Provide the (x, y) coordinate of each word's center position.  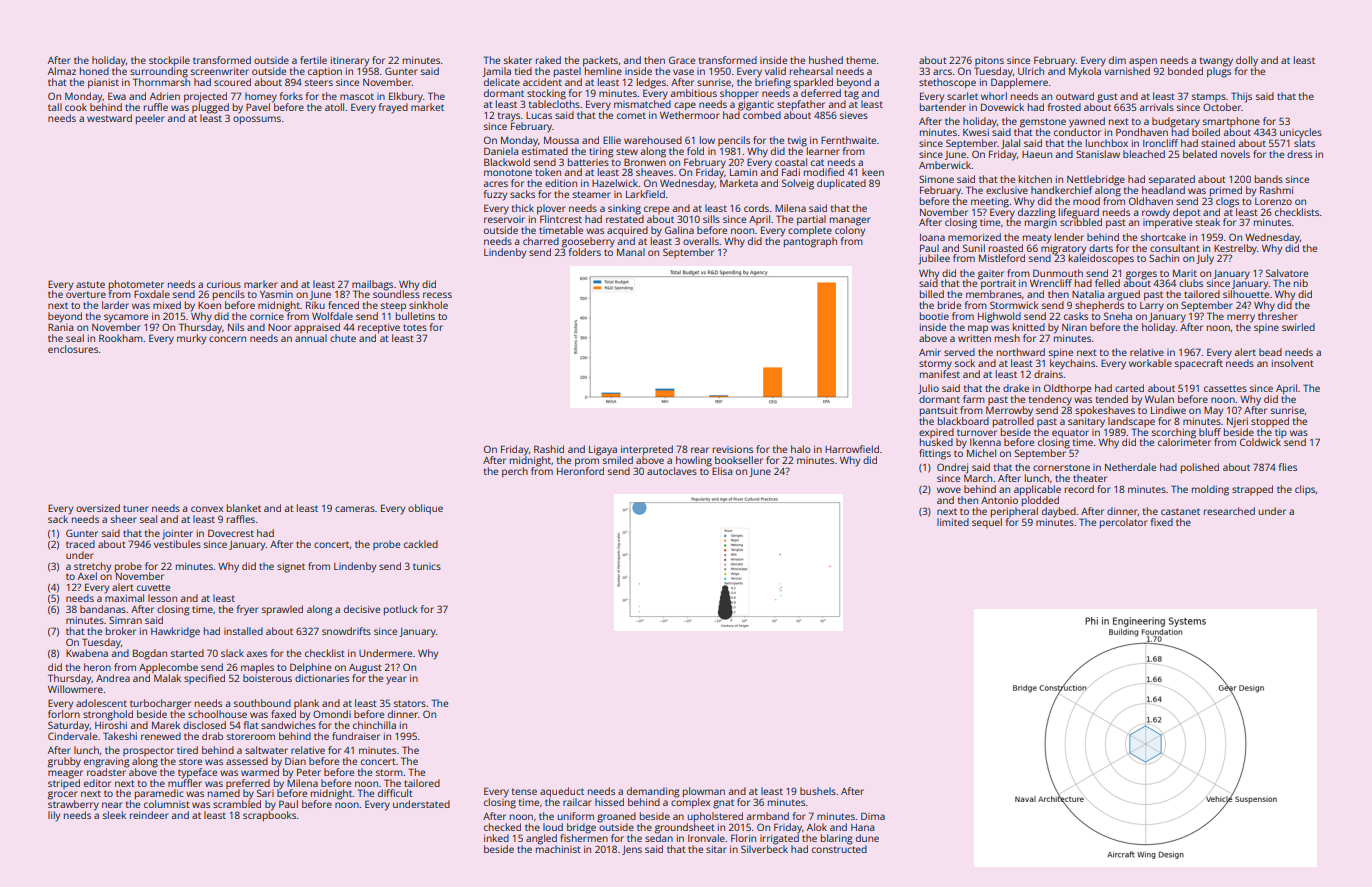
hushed (826, 60)
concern (227, 339)
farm (974, 399)
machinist (558, 848)
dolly (1247, 61)
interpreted (647, 450)
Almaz (62, 71)
